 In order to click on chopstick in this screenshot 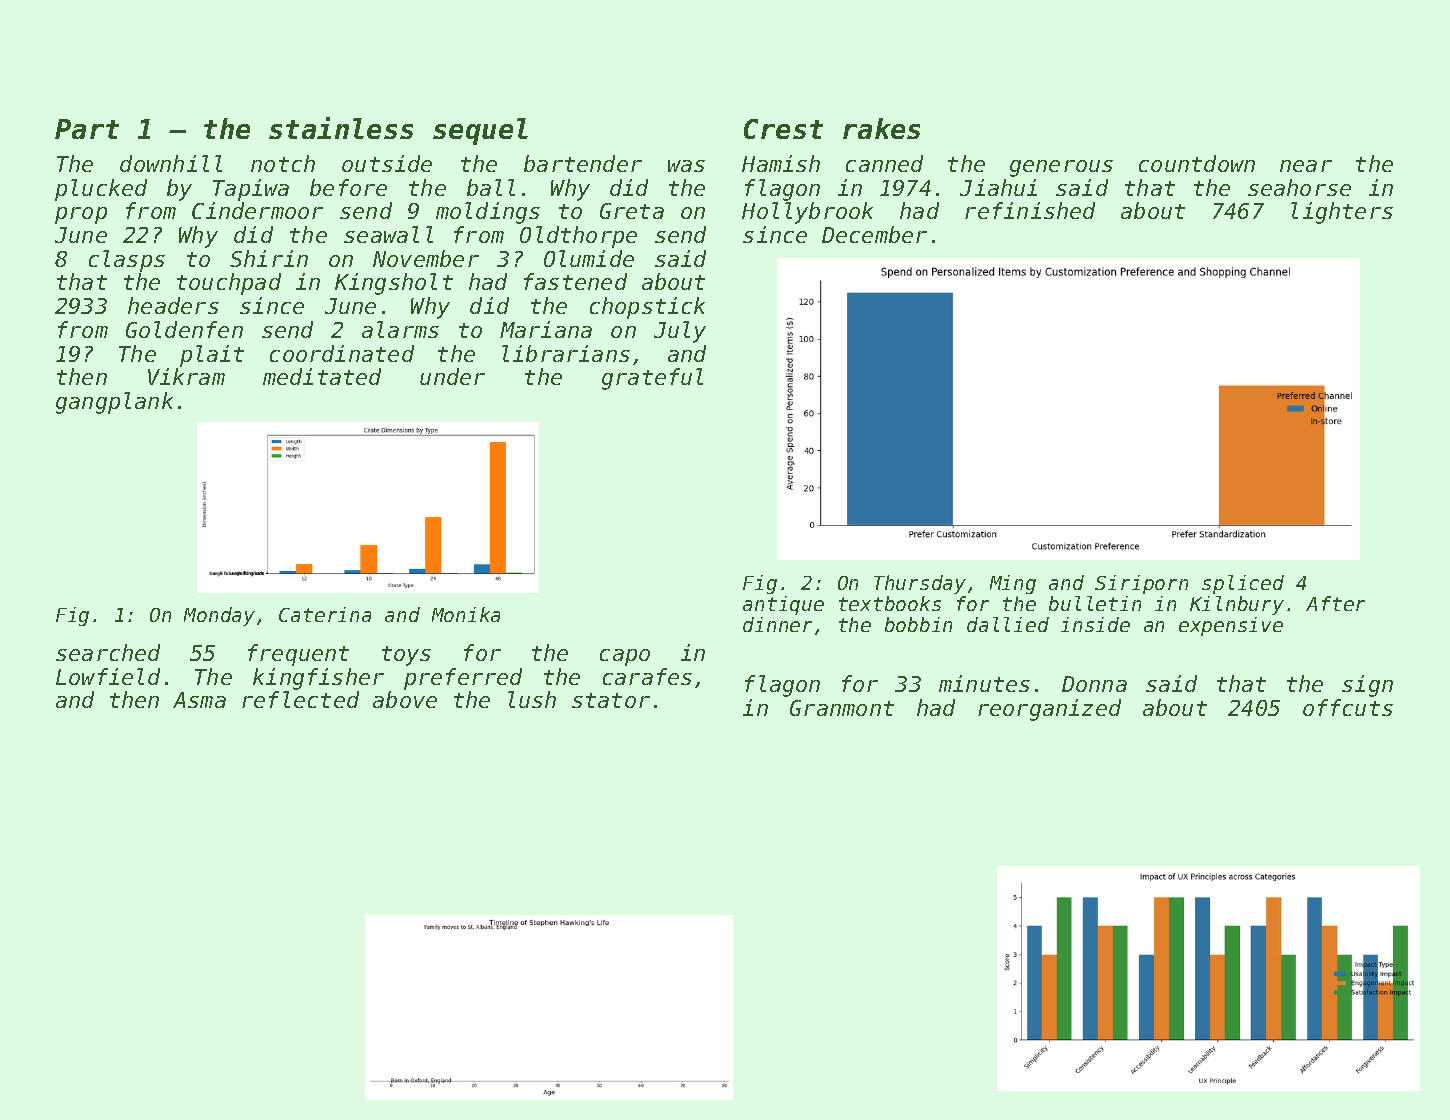, I will do `click(647, 308)`.
